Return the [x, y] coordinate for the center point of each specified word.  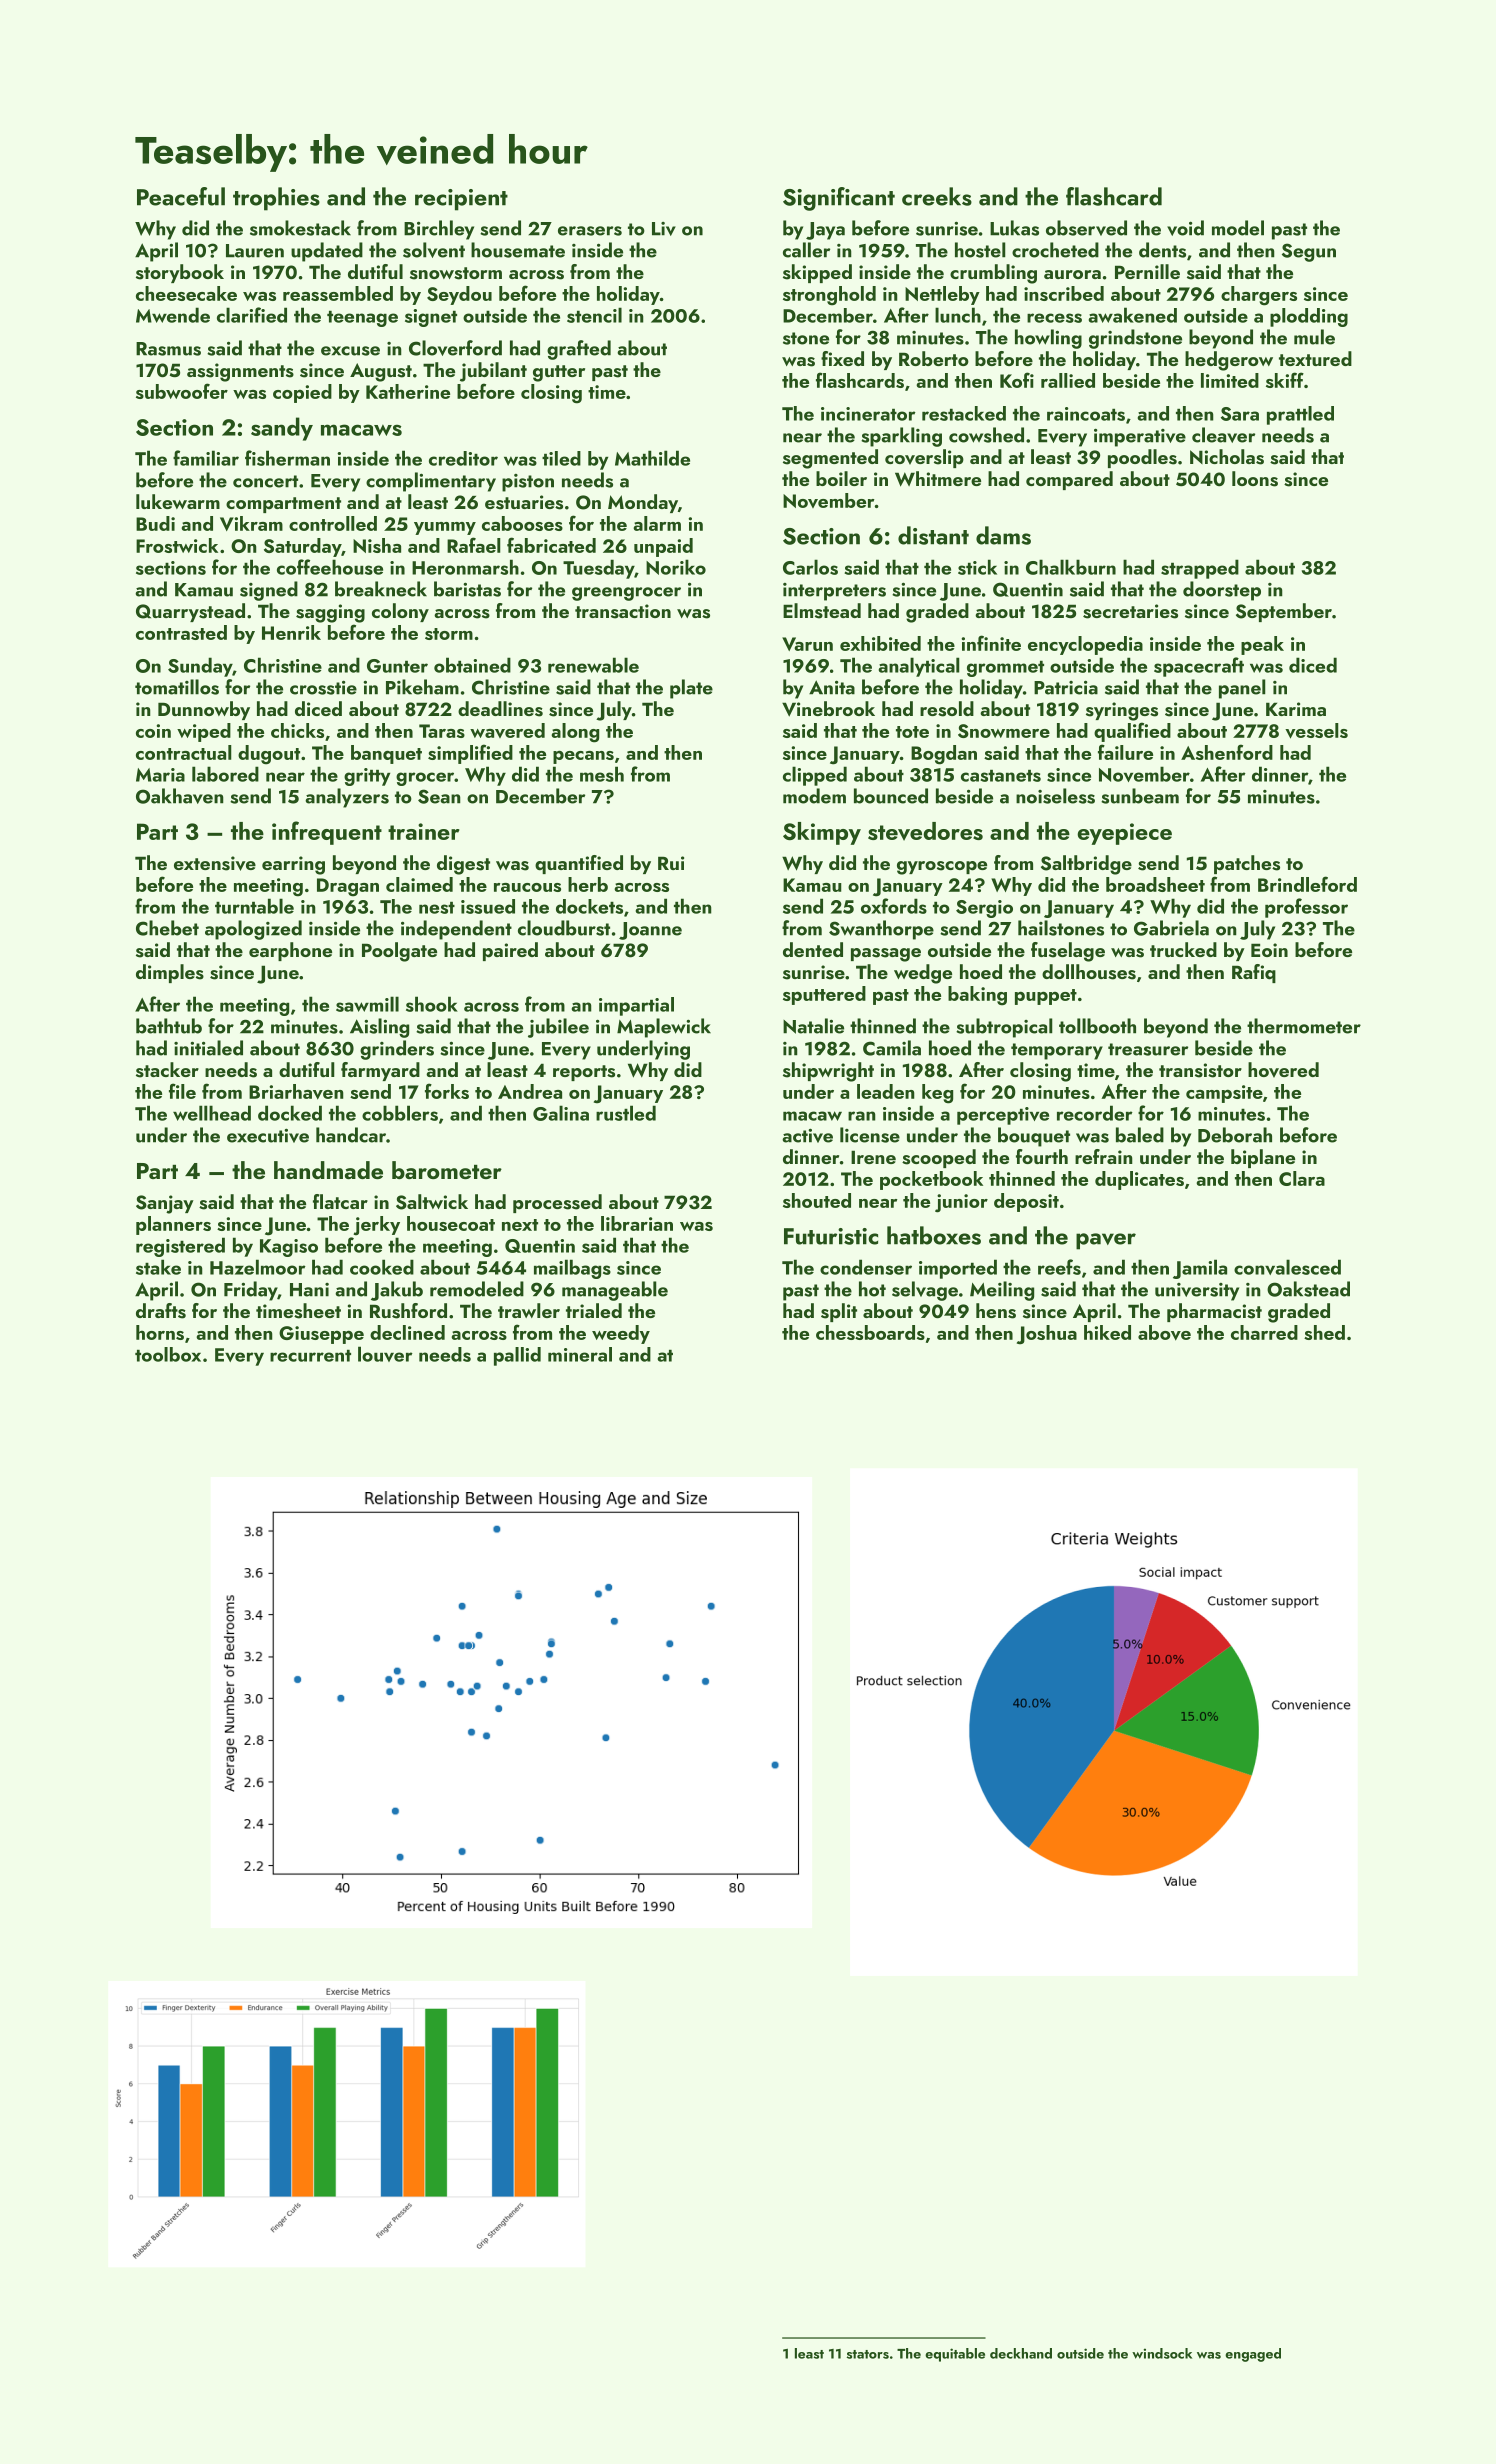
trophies [276, 199]
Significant [839, 199]
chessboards [870, 1332]
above [1164, 1333]
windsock [1162, 2353]
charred [1264, 1332]
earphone [290, 951]
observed [1086, 228]
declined [407, 1332]
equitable [955, 2355]
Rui [671, 863]
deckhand [1021, 2353]
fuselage [1068, 952]
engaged [1253, 2355]
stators [868, 2354]
